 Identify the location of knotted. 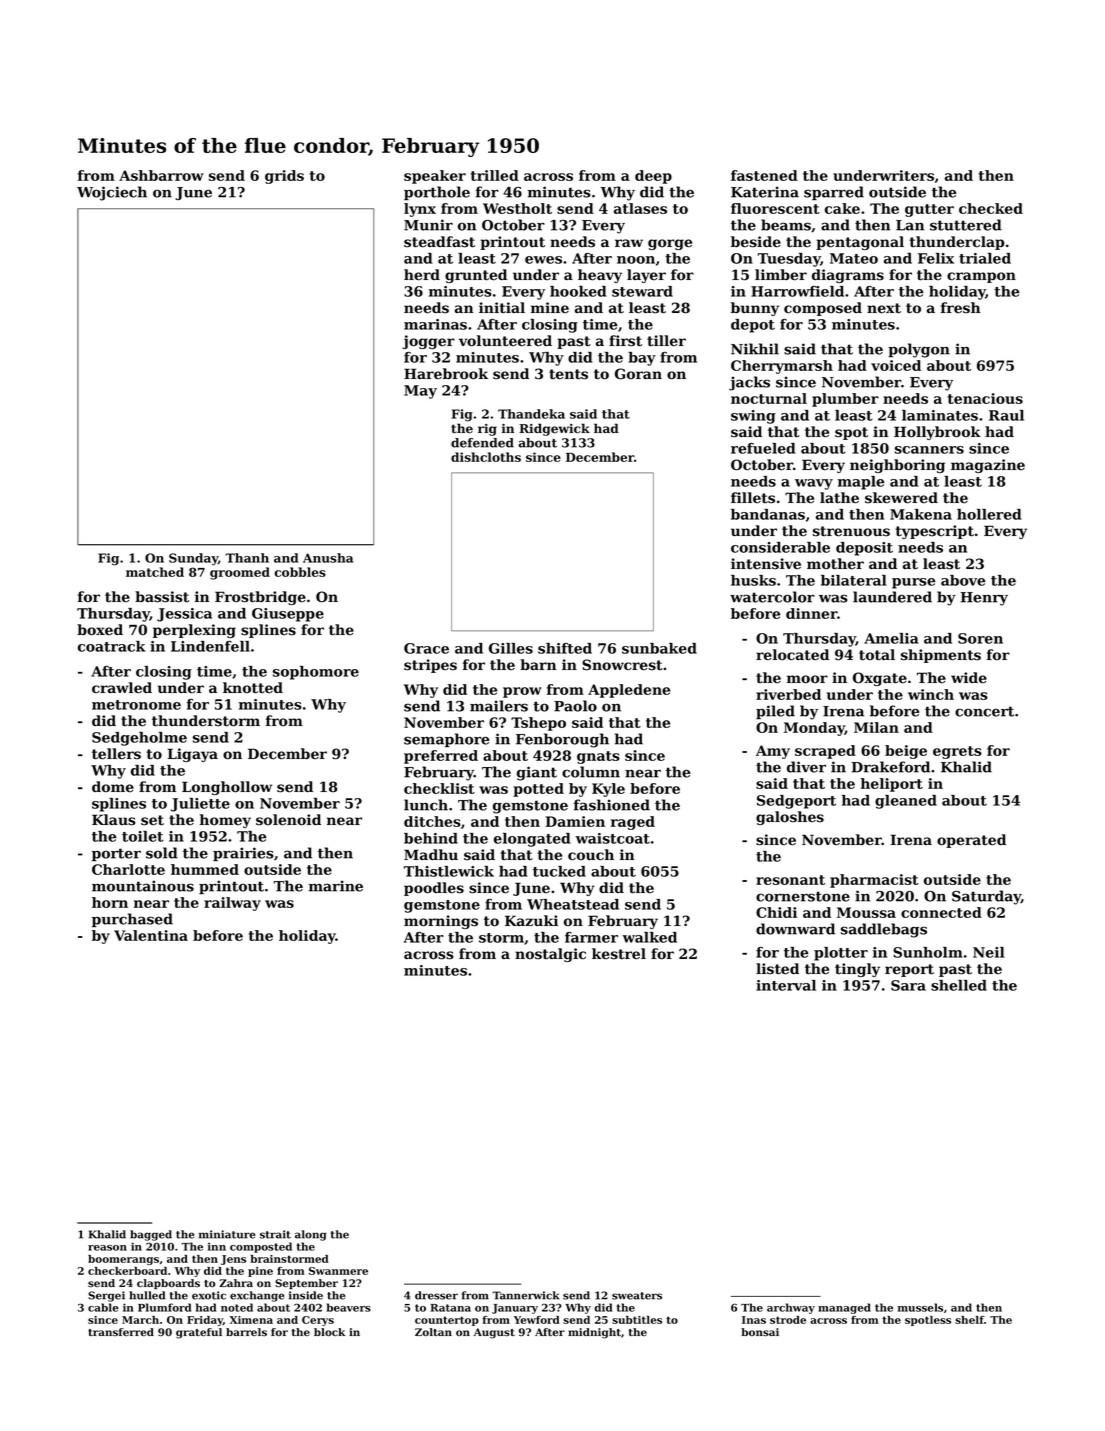
(253, 688).
